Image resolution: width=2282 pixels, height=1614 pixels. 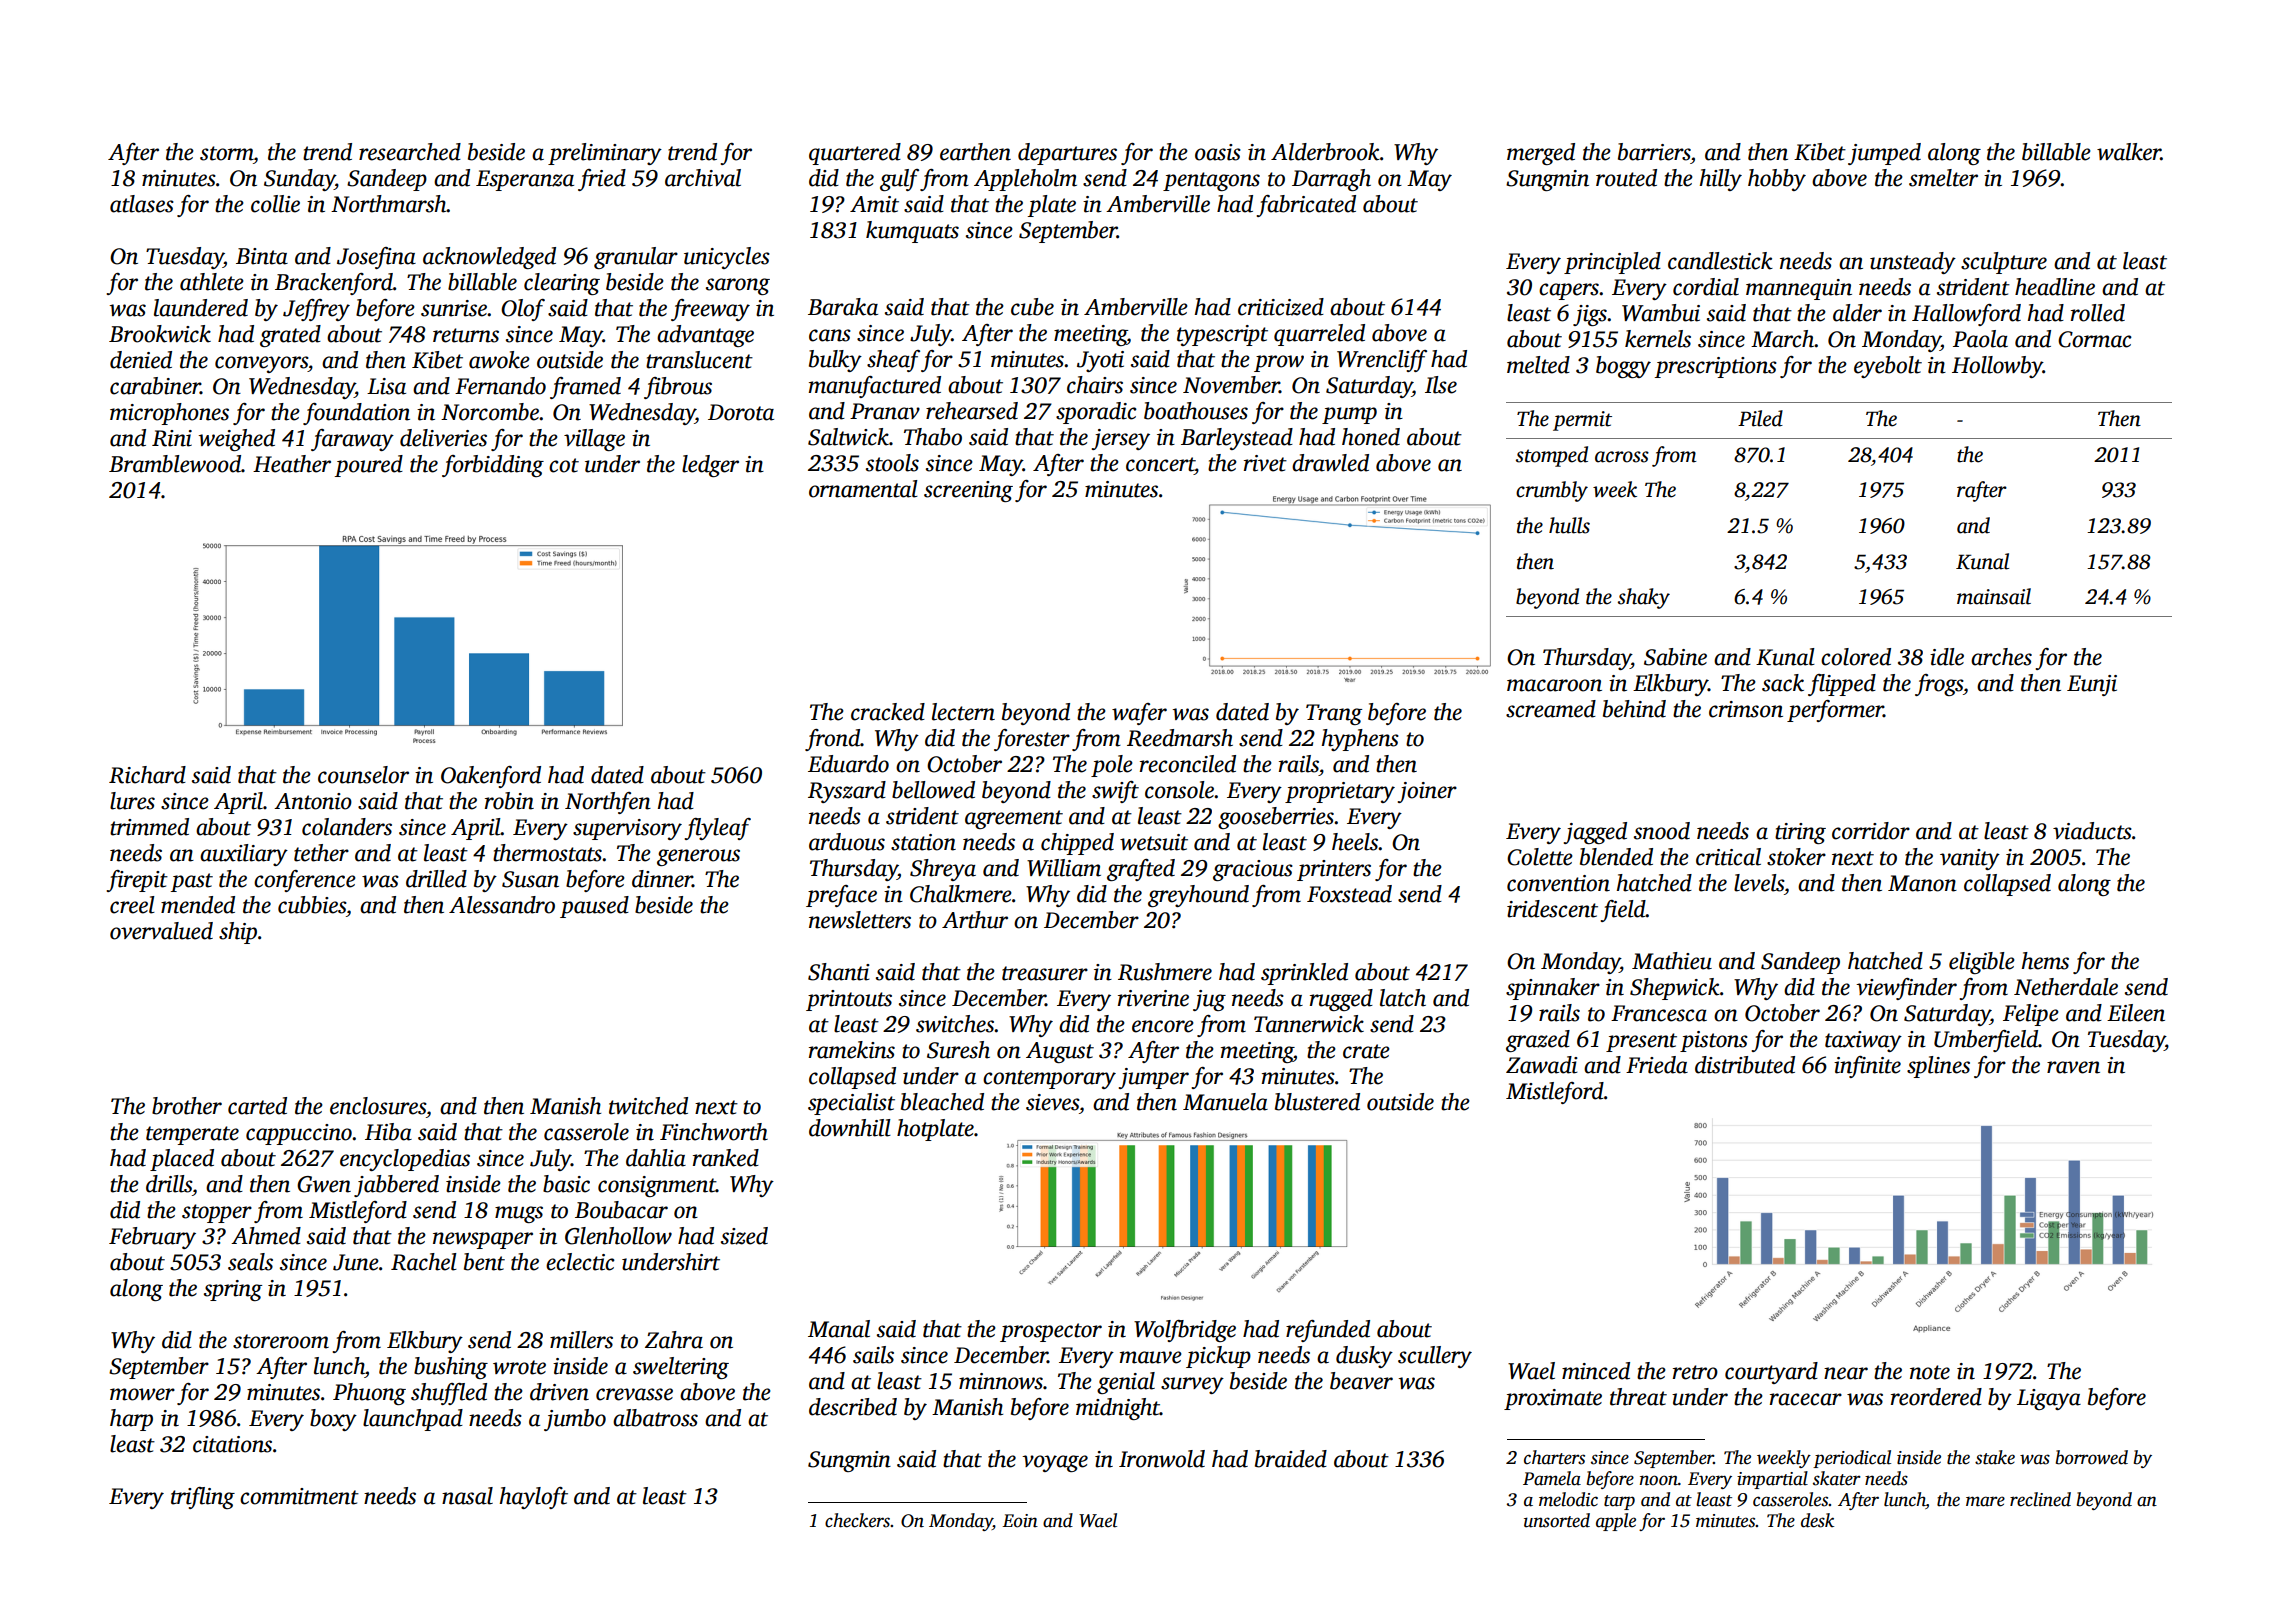 I want to click on trimmed, so click(x=149, y=827).
